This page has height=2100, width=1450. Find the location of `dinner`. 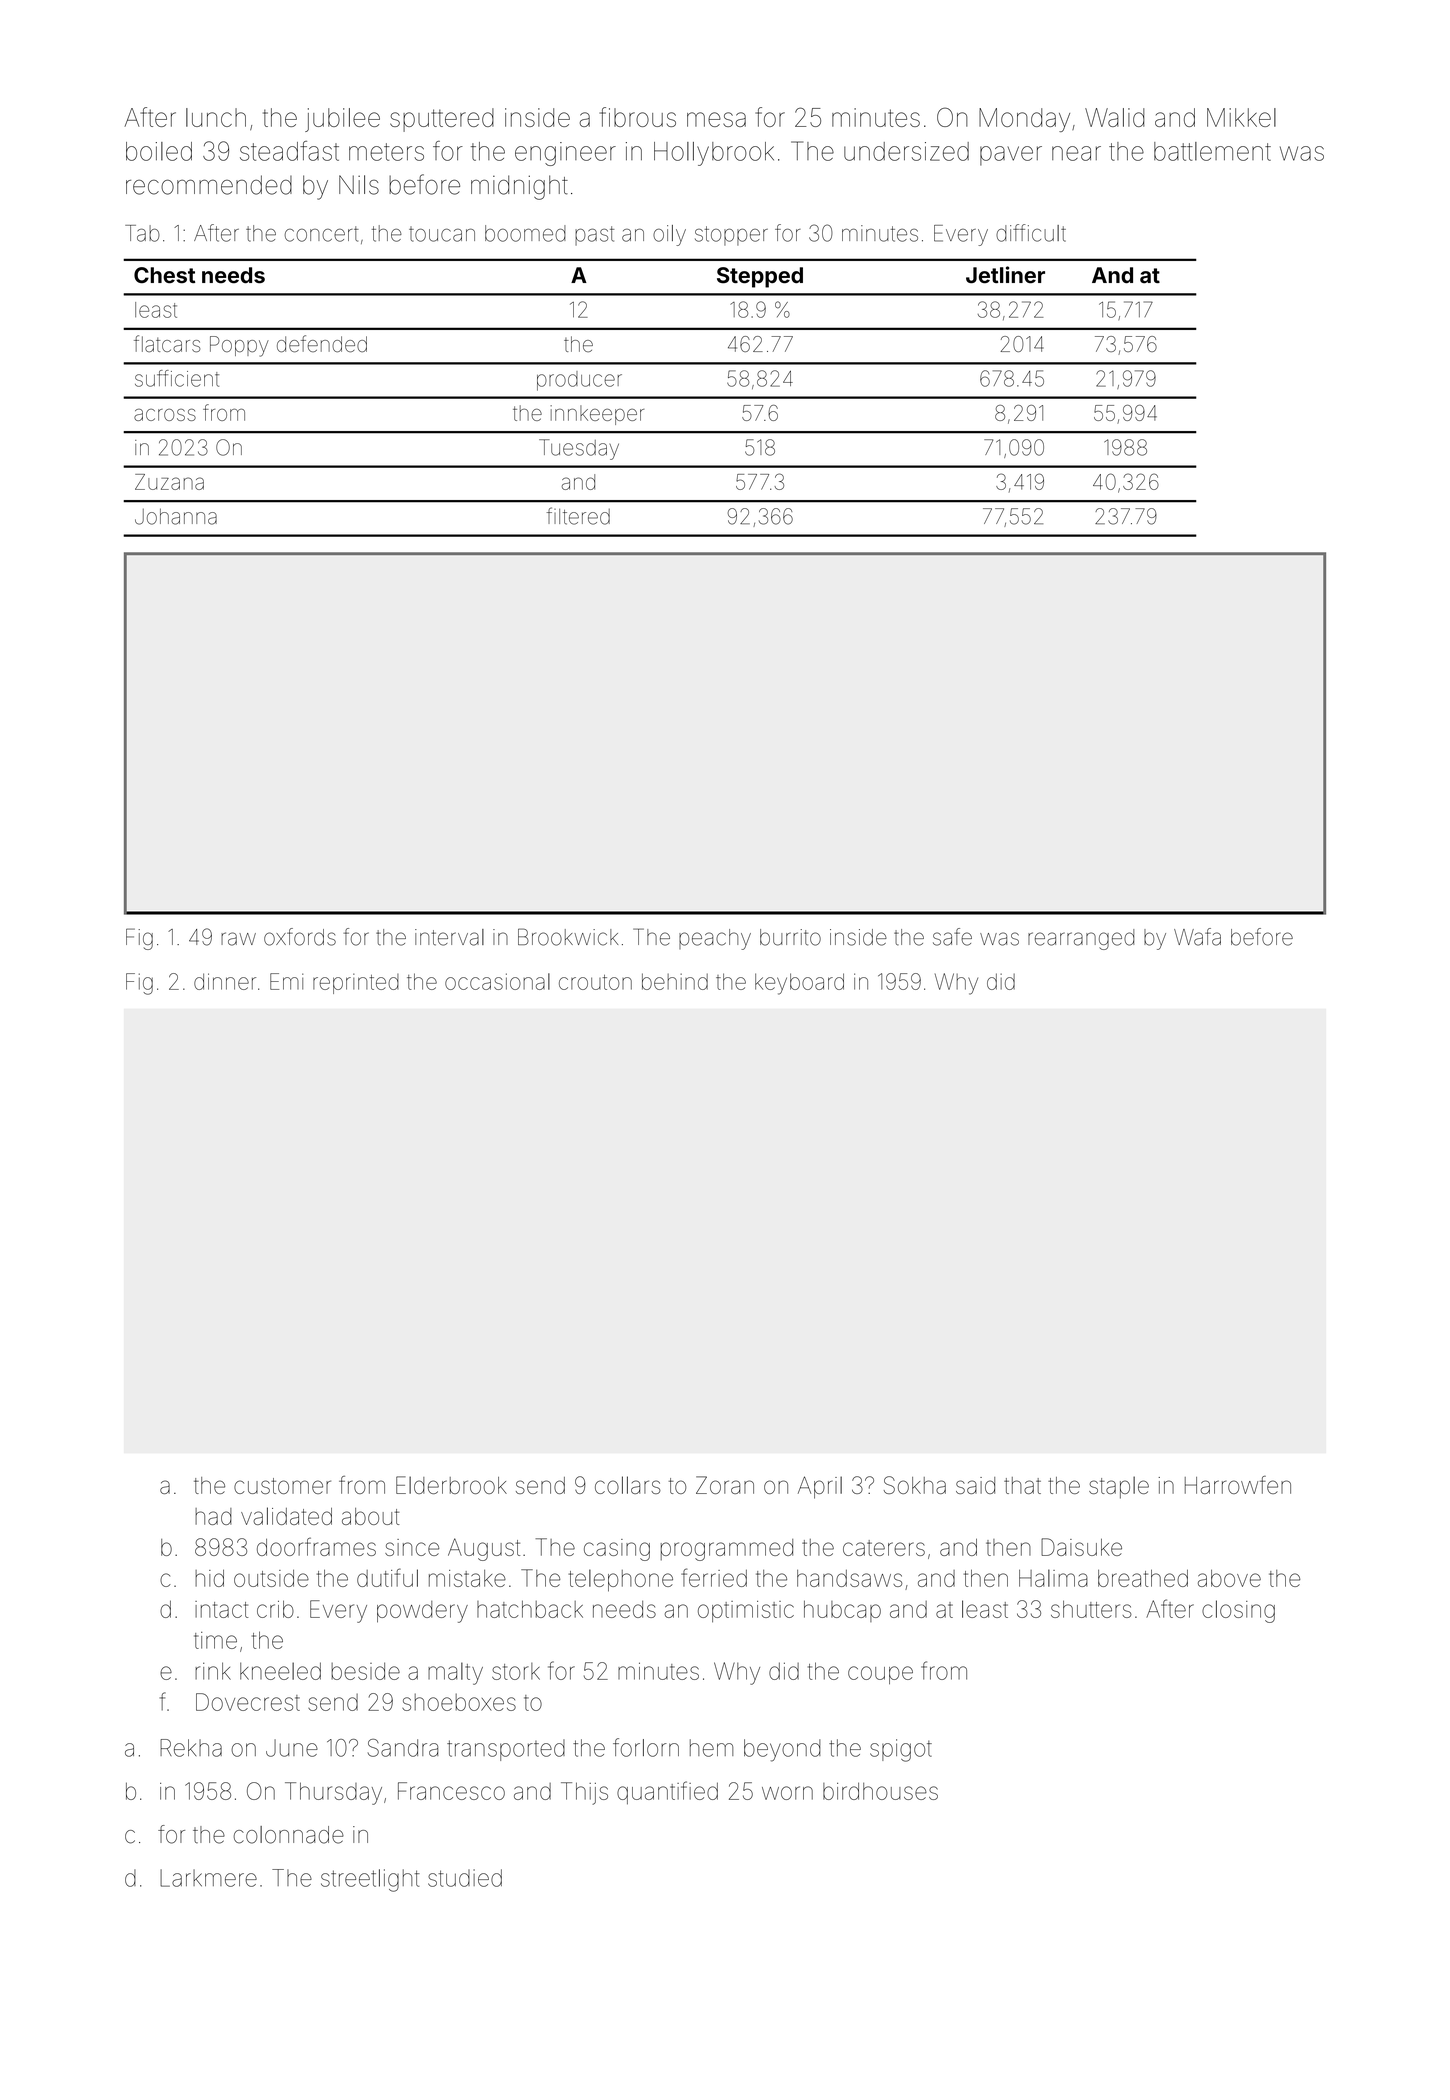

dinner is located at coordinates (225, 981).
